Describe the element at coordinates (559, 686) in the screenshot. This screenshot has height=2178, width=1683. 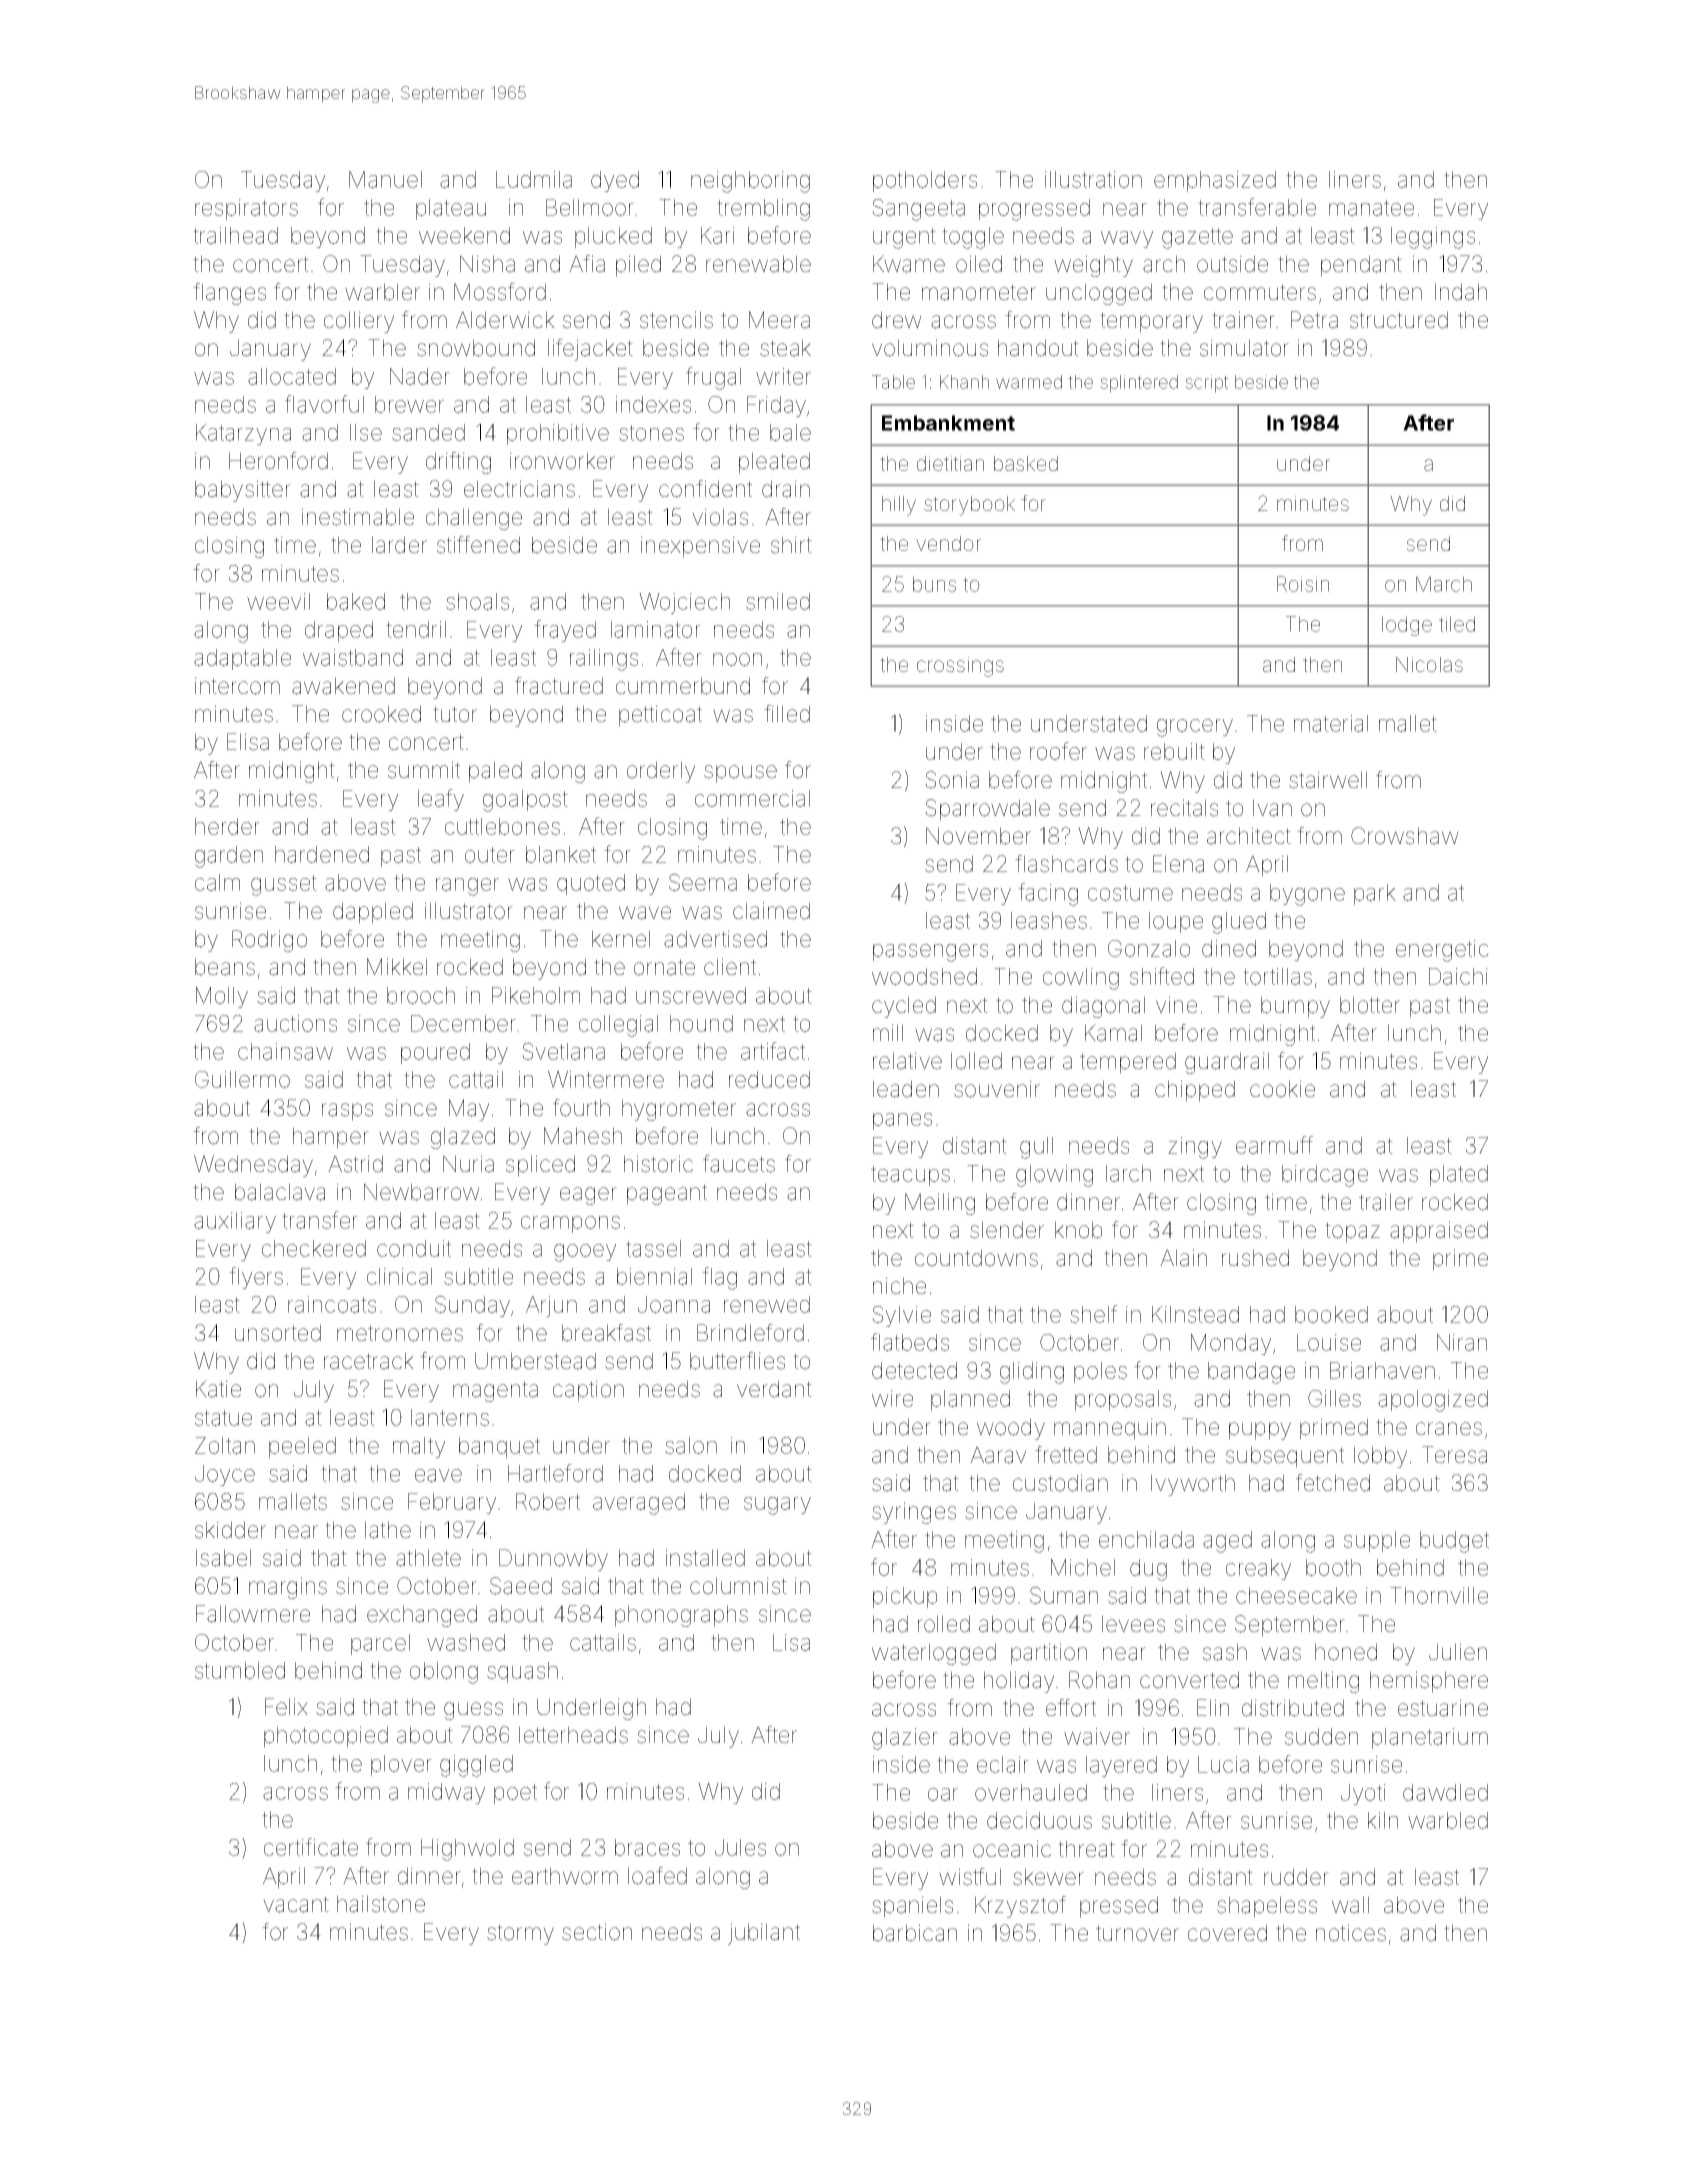
I see `fractured` at that location.
